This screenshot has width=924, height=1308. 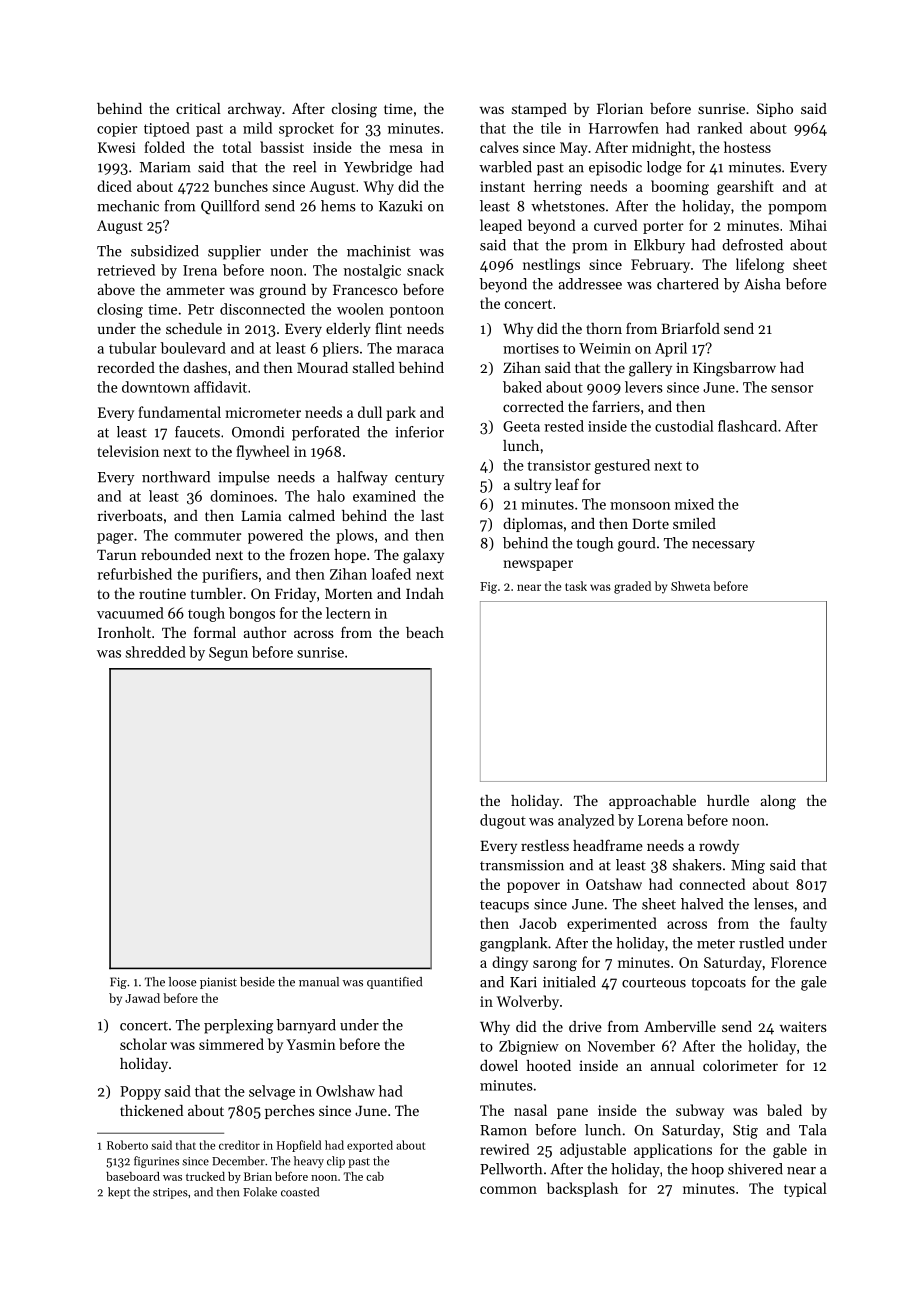 I want to click on Shweta, so click(x=690, y=586).
